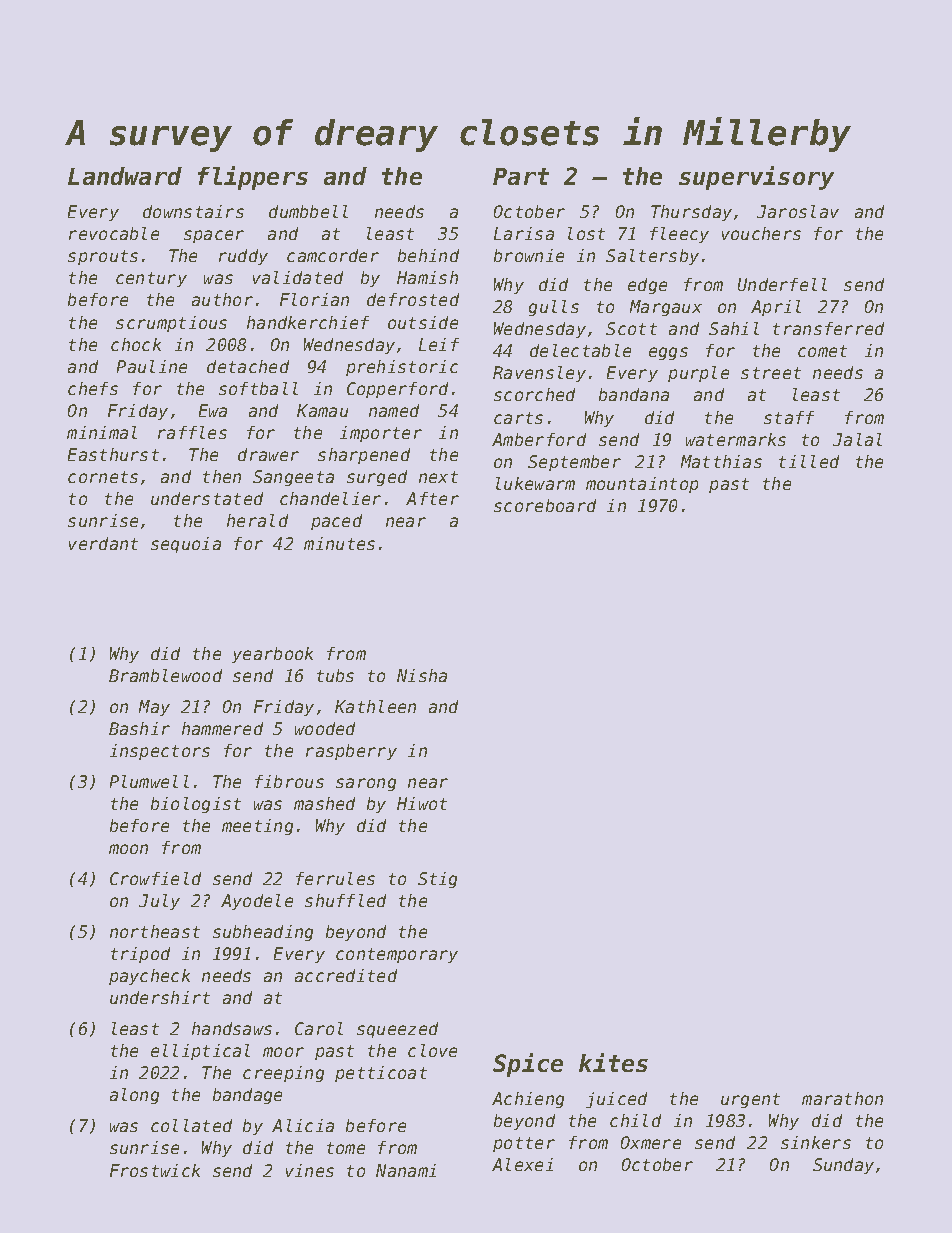 The image size is (952, 1233). I want to click on sprouts, so click(103, 257).
